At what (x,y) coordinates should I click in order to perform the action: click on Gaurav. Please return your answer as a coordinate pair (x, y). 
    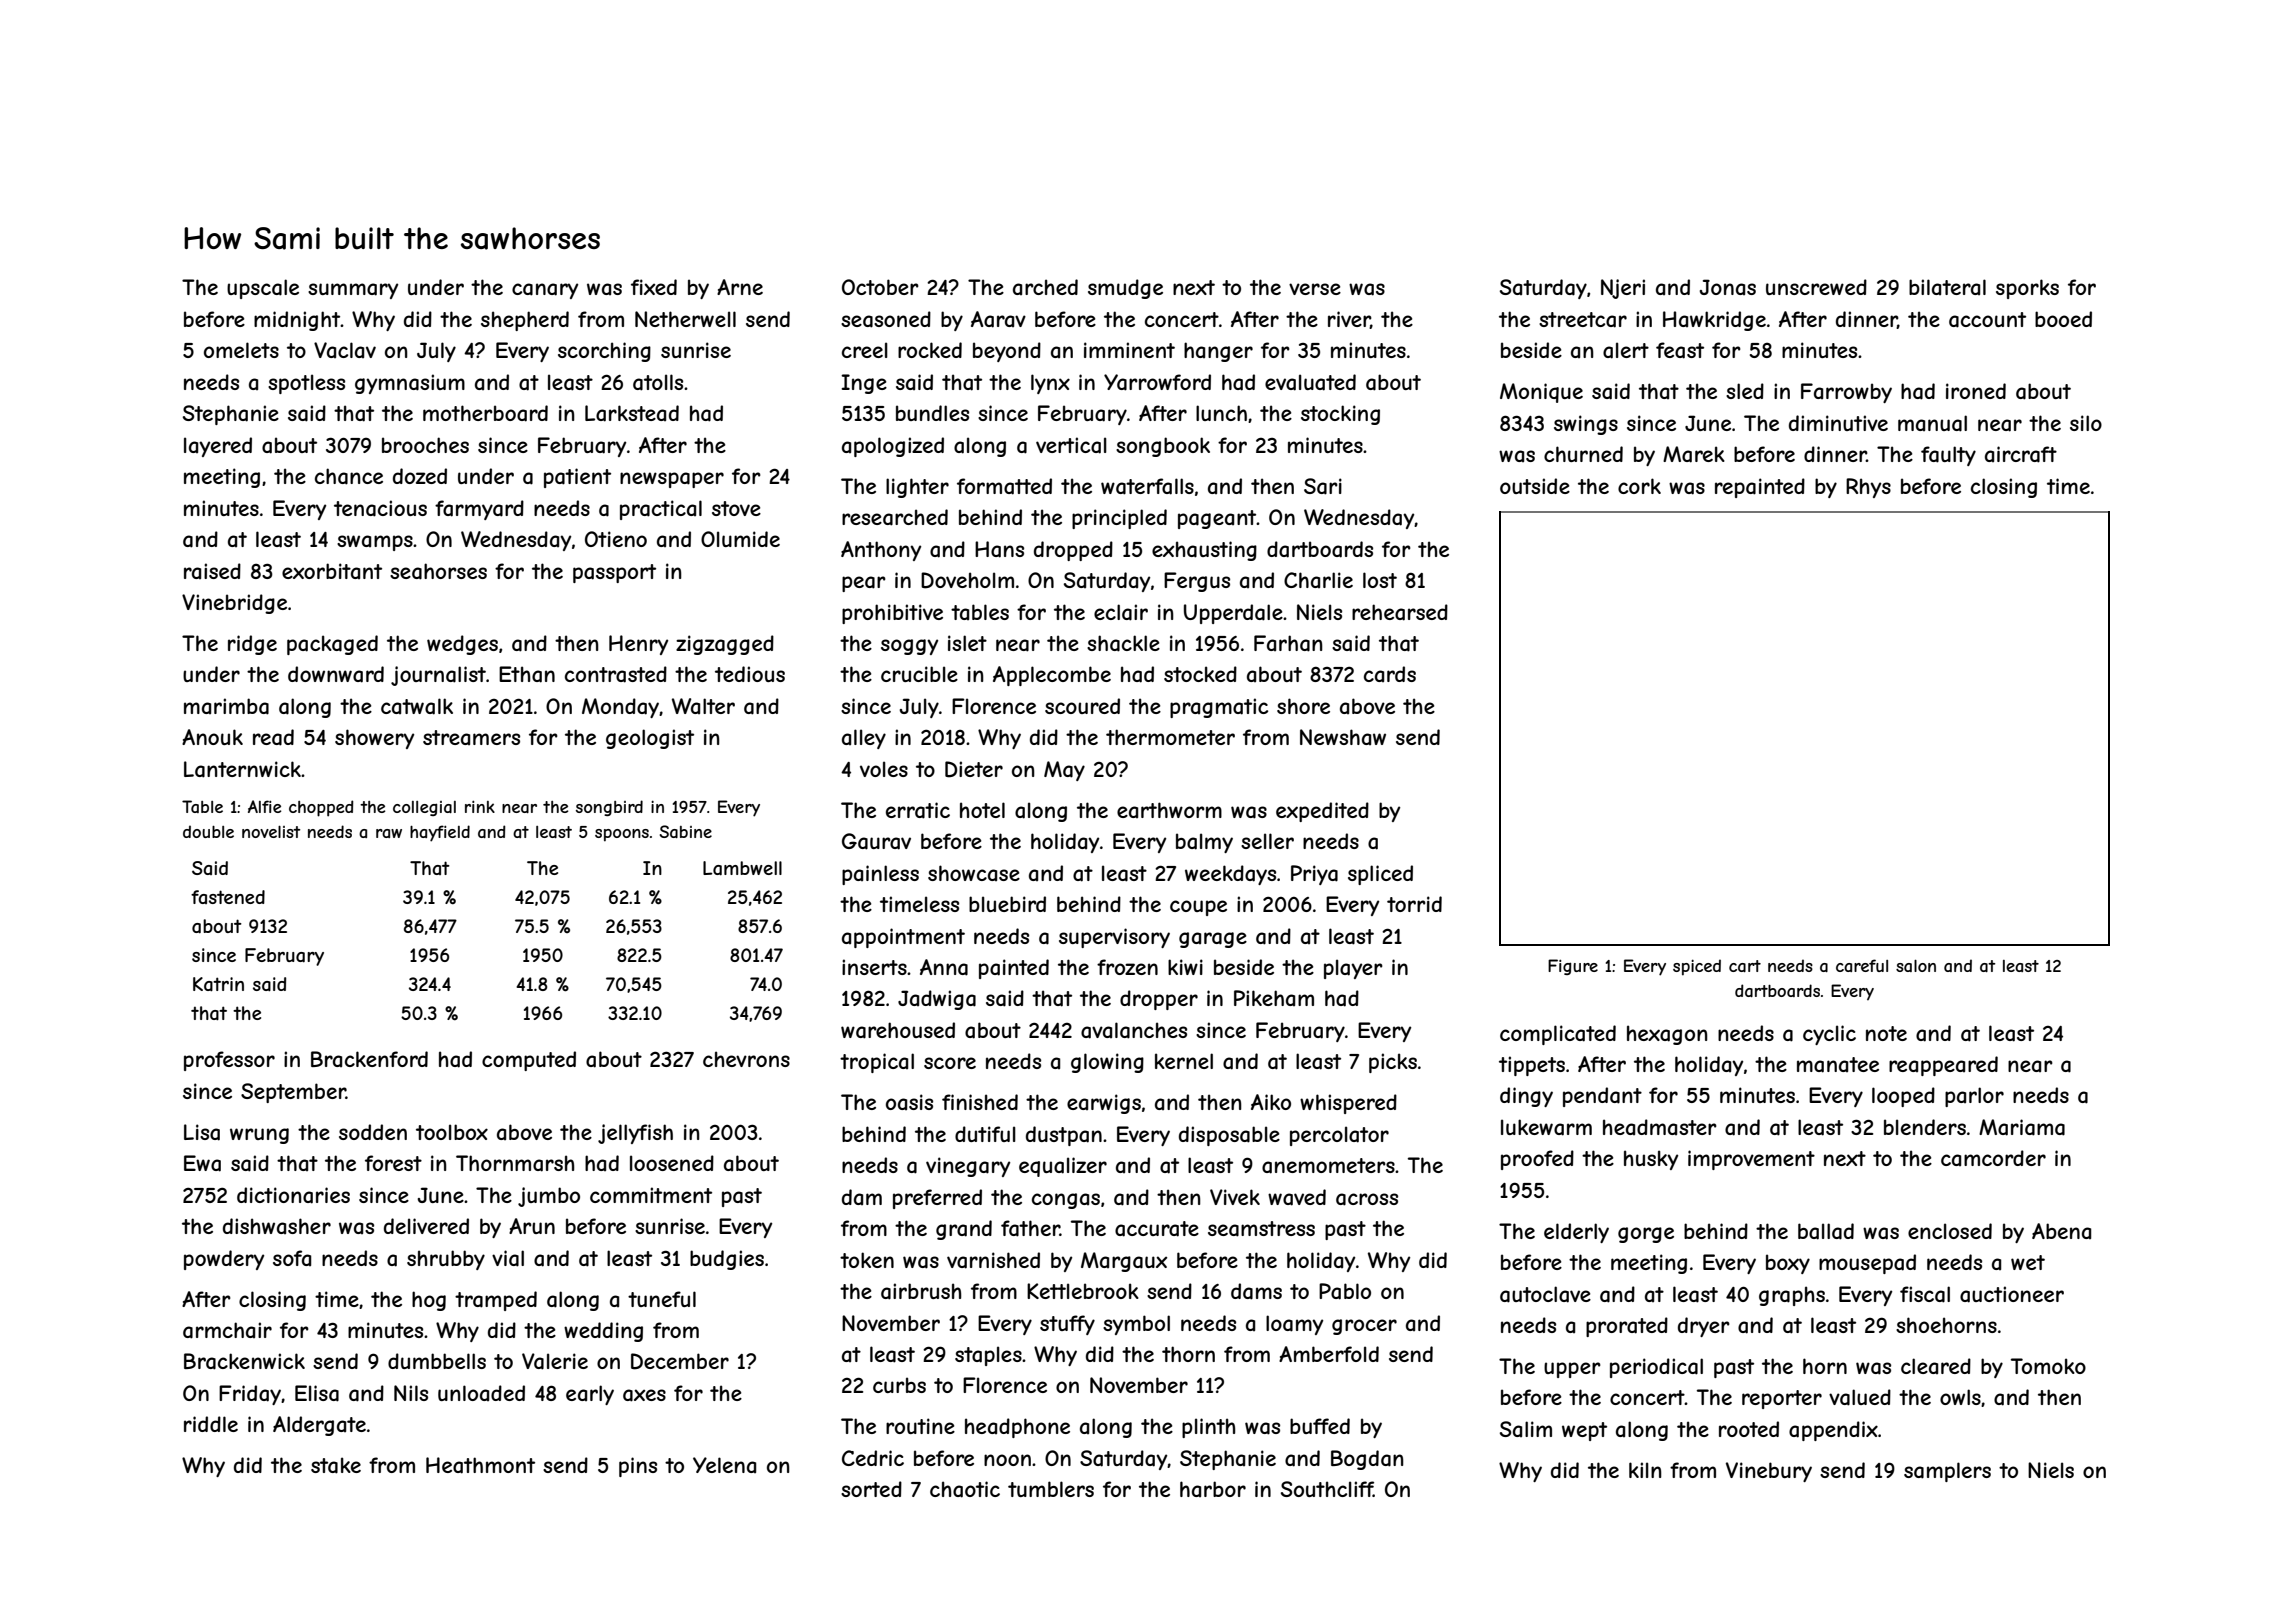
    Looking at the image, I should click on (876, 841).
